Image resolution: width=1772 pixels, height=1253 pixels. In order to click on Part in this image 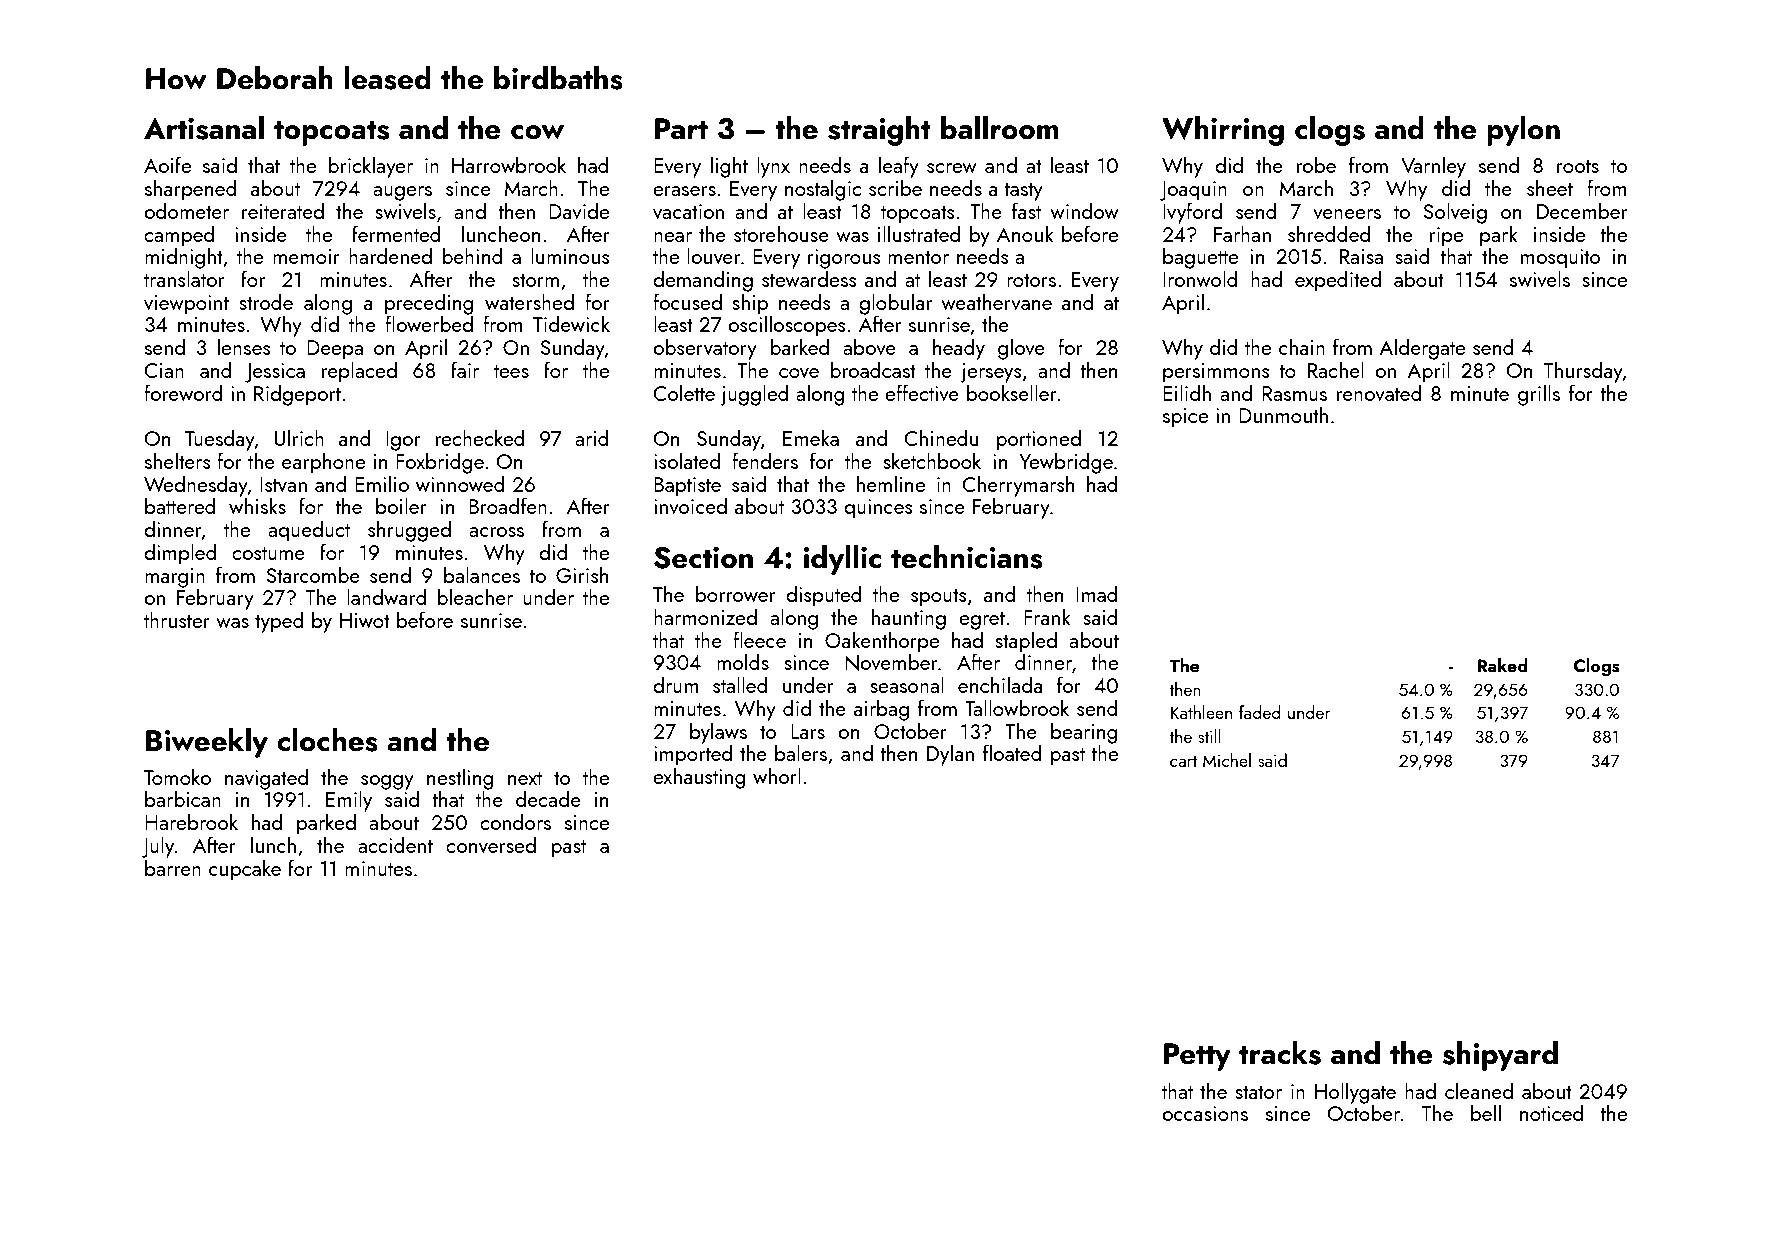, I will do `click(681, 129)`.
